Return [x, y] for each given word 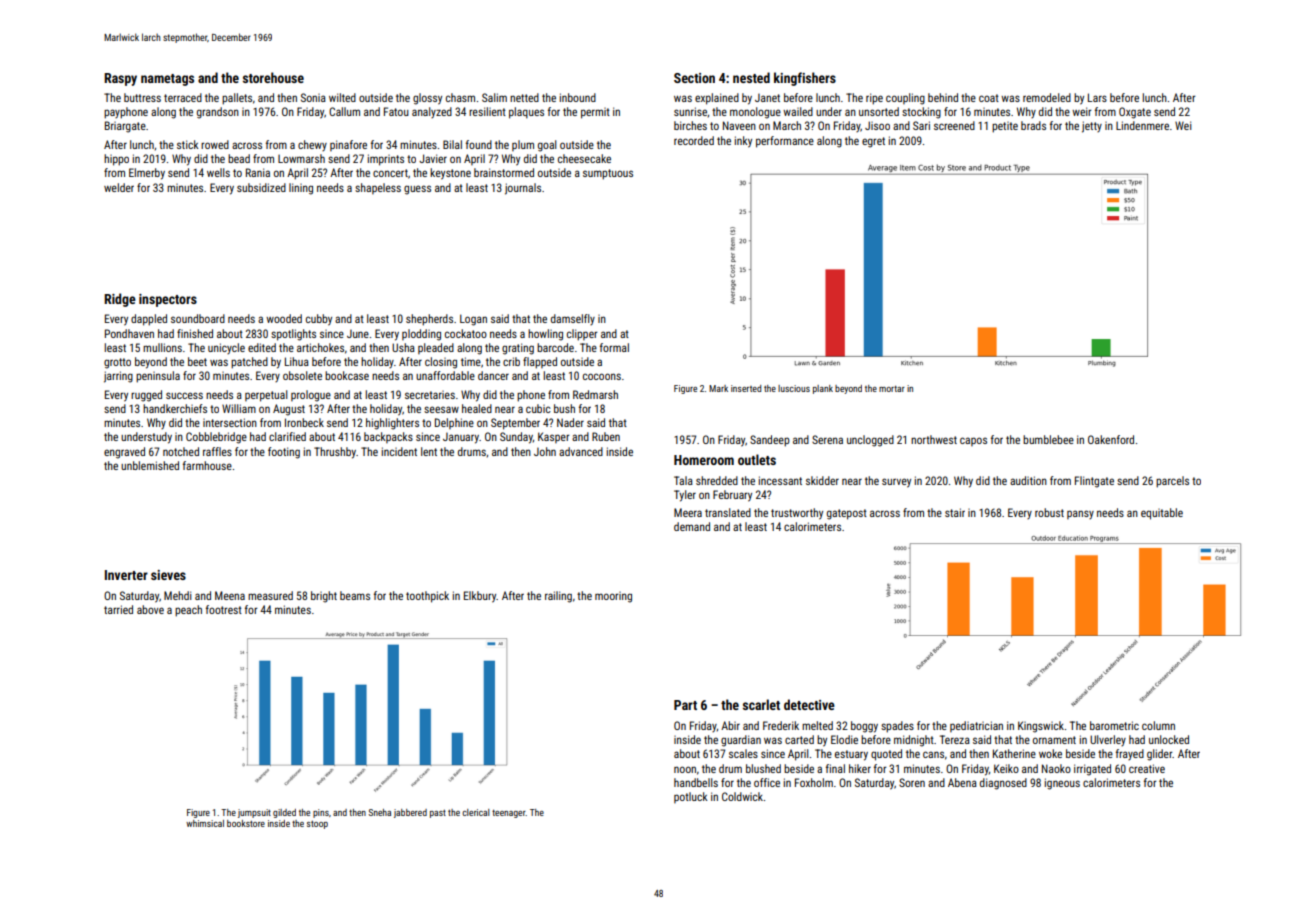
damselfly [573, 319]
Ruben [606, 436]
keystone [450, 174]
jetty [1092, 127]
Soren [912, 782]
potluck [691, 797]
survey [896, 483]
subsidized [261, 187]
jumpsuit [254, 813]
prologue [311, 396]
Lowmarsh [301, 158]
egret [873, 142]
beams [355, 595]
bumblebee [1048, 439]
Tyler [685, 496]
